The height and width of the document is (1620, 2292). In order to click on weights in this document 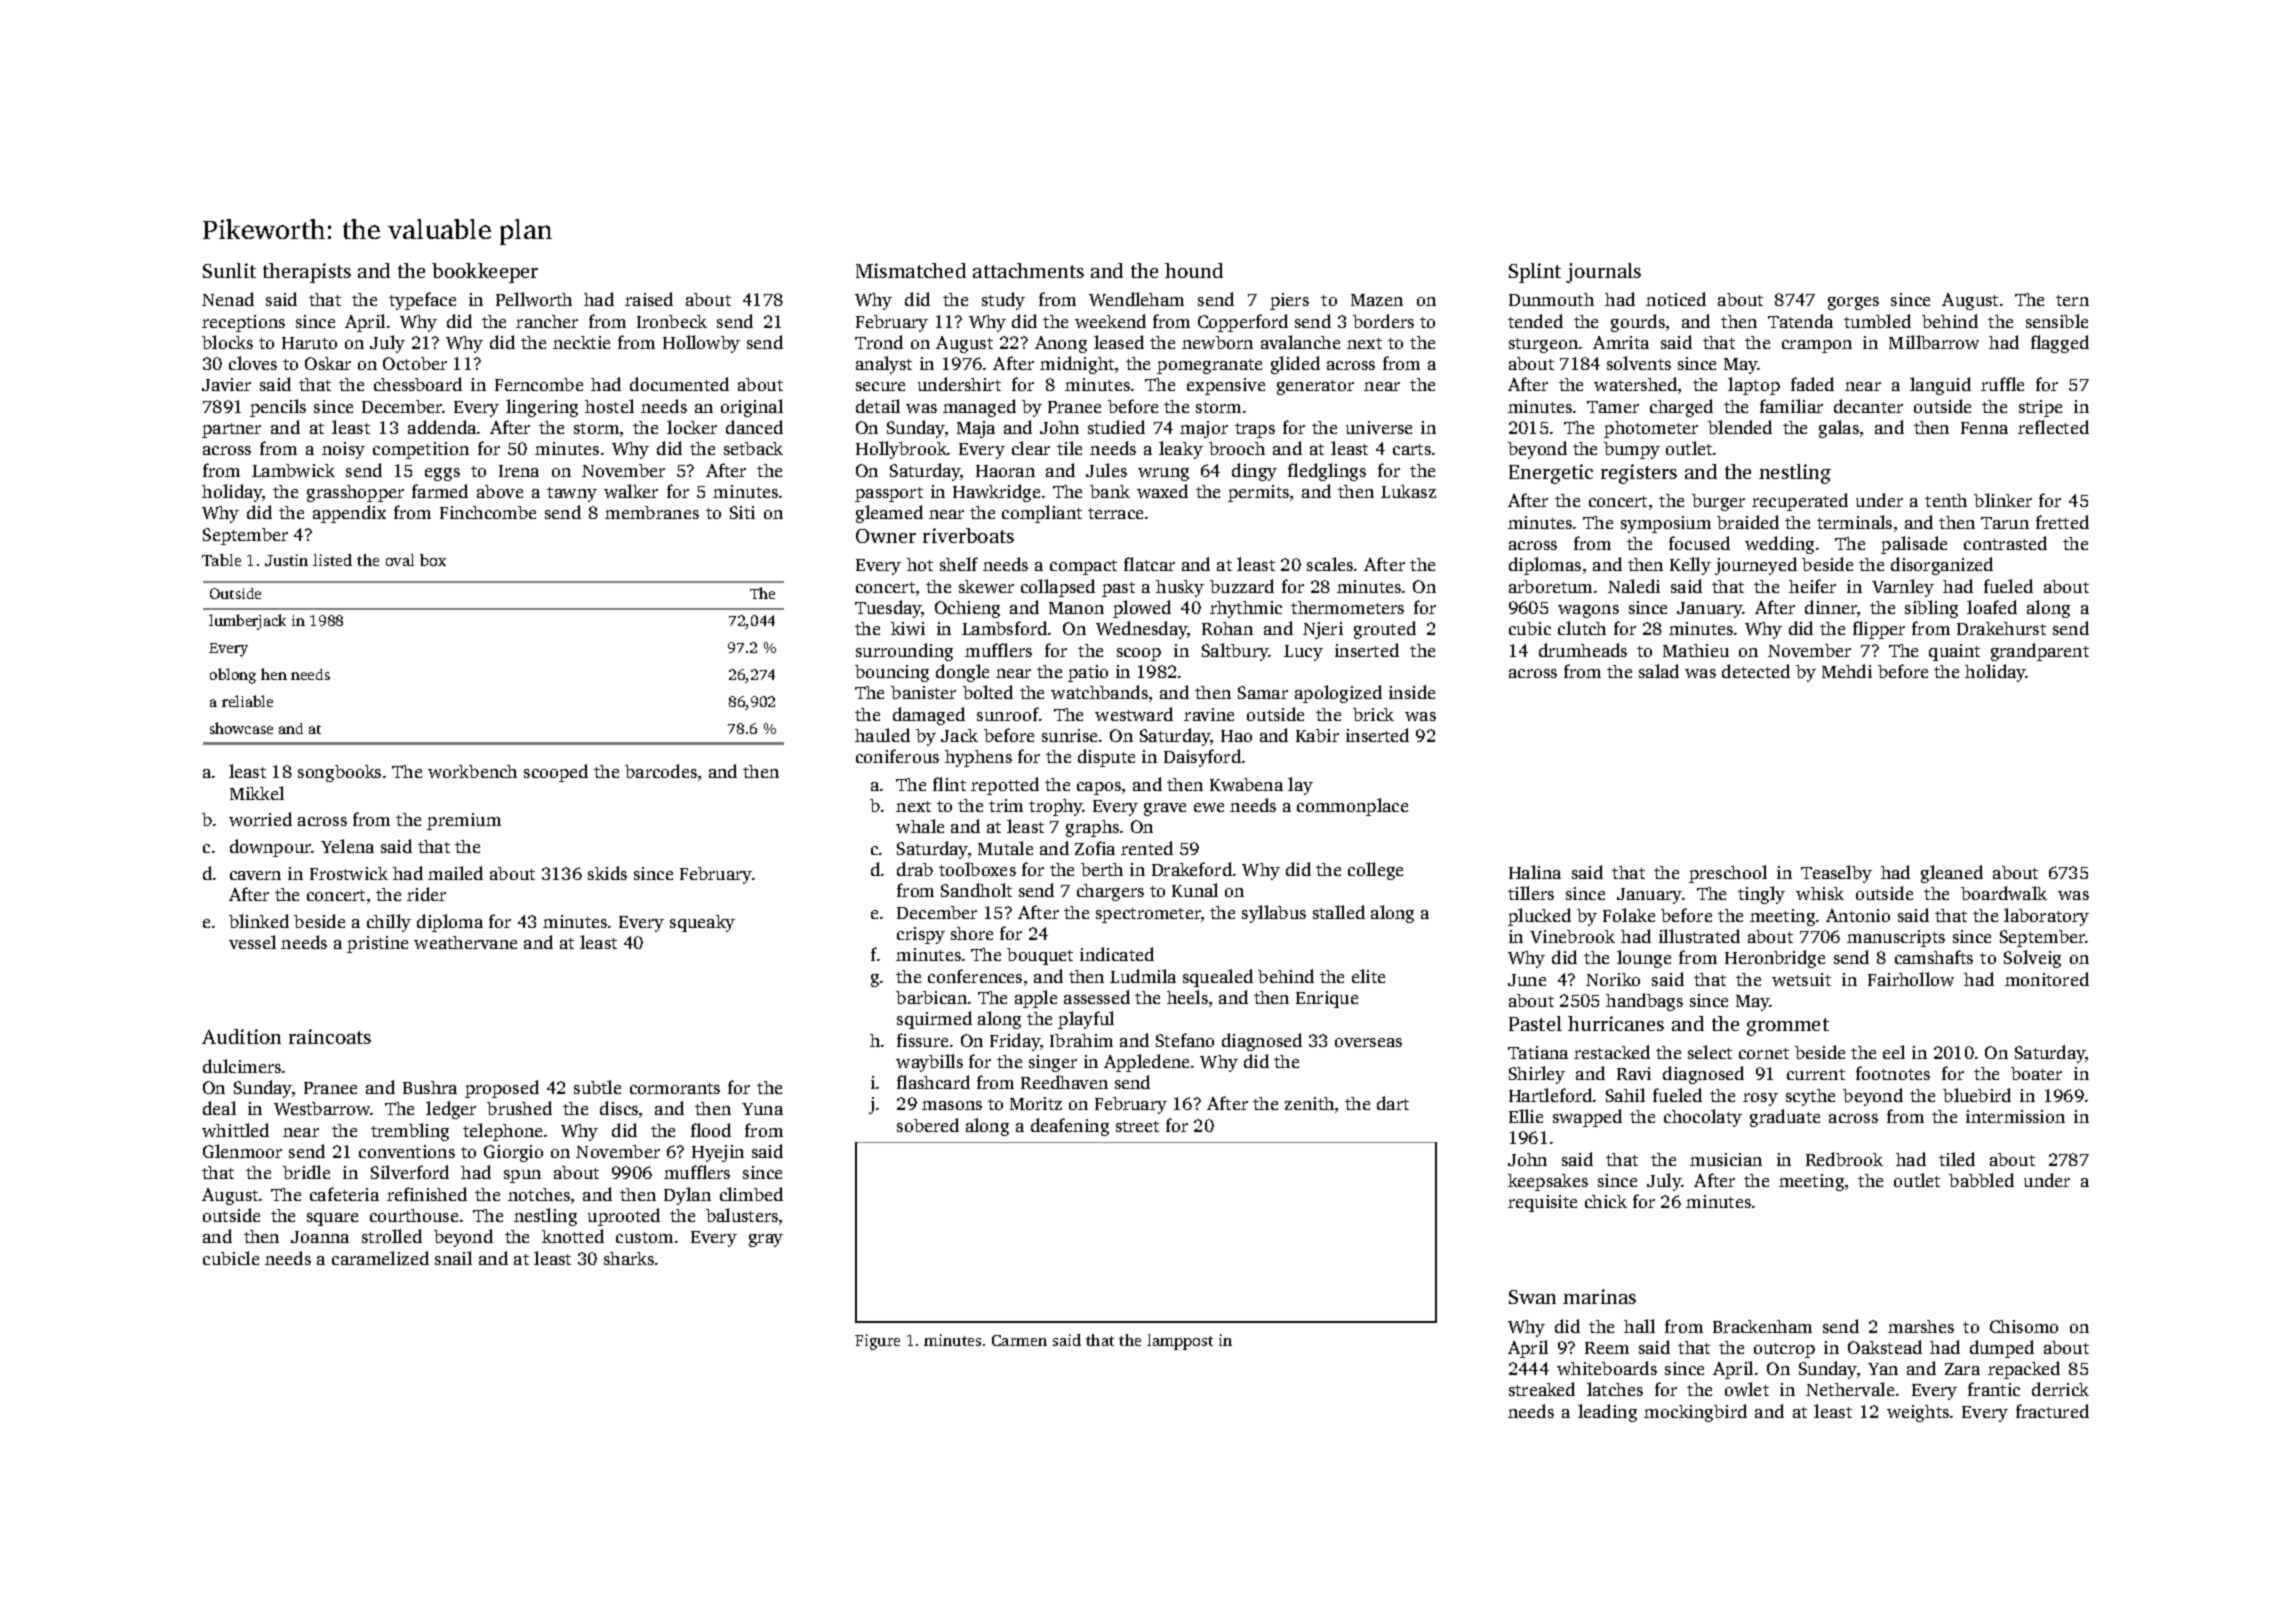, I will do `click(1918, 1413)`.
